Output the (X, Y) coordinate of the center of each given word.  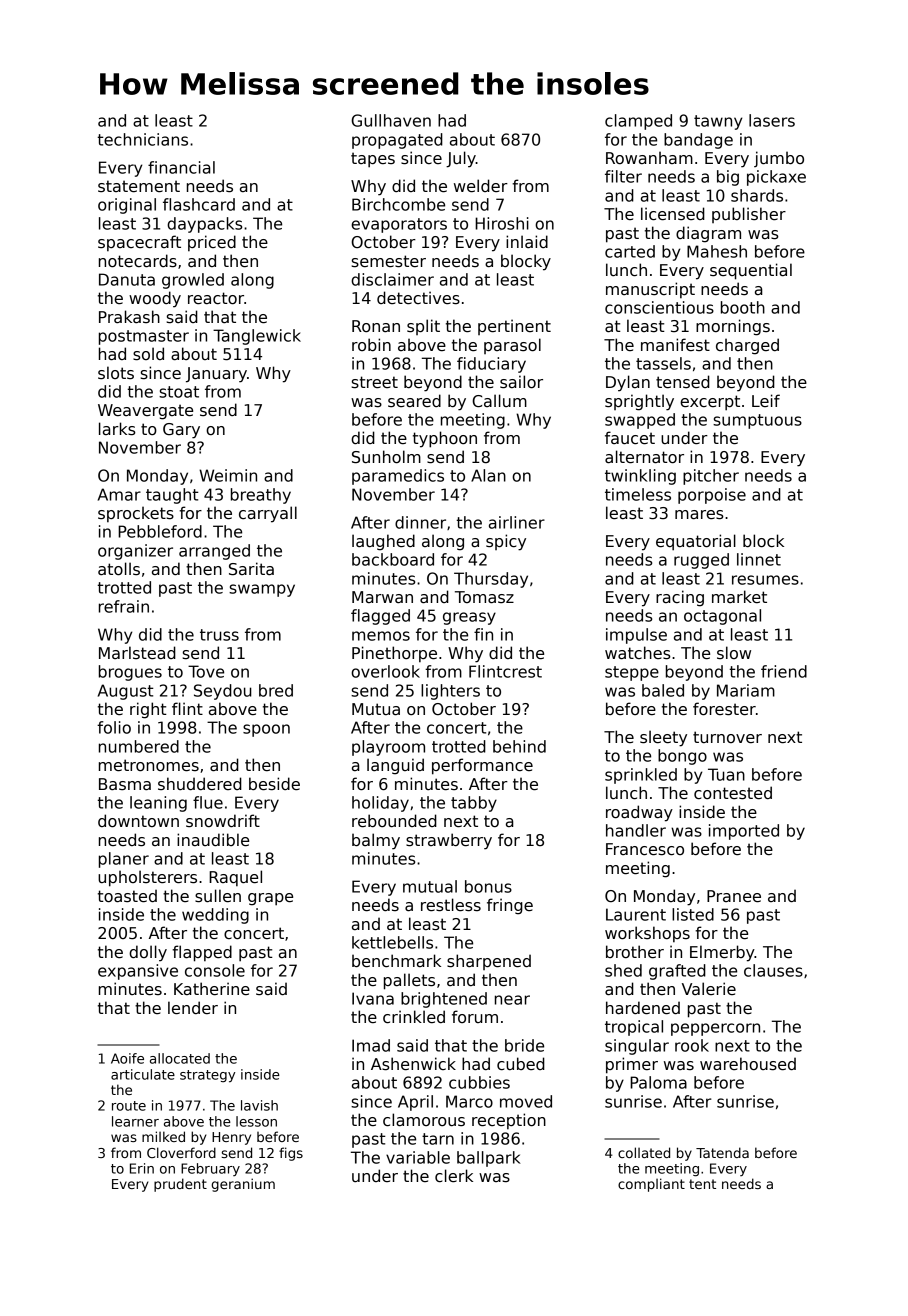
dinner (420, 522)
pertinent (514, 327)
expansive (138, 972)
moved (526, 1101)
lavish (259, 1105)
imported (744, 832)
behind (519, 746)
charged (747, 346)
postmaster (144, 337)
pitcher (711, 477)
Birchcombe (398, 204)
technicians (143, 139)
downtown (138, 821)
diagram (708, 234)
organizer (135, 552)
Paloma (658, 1082)
